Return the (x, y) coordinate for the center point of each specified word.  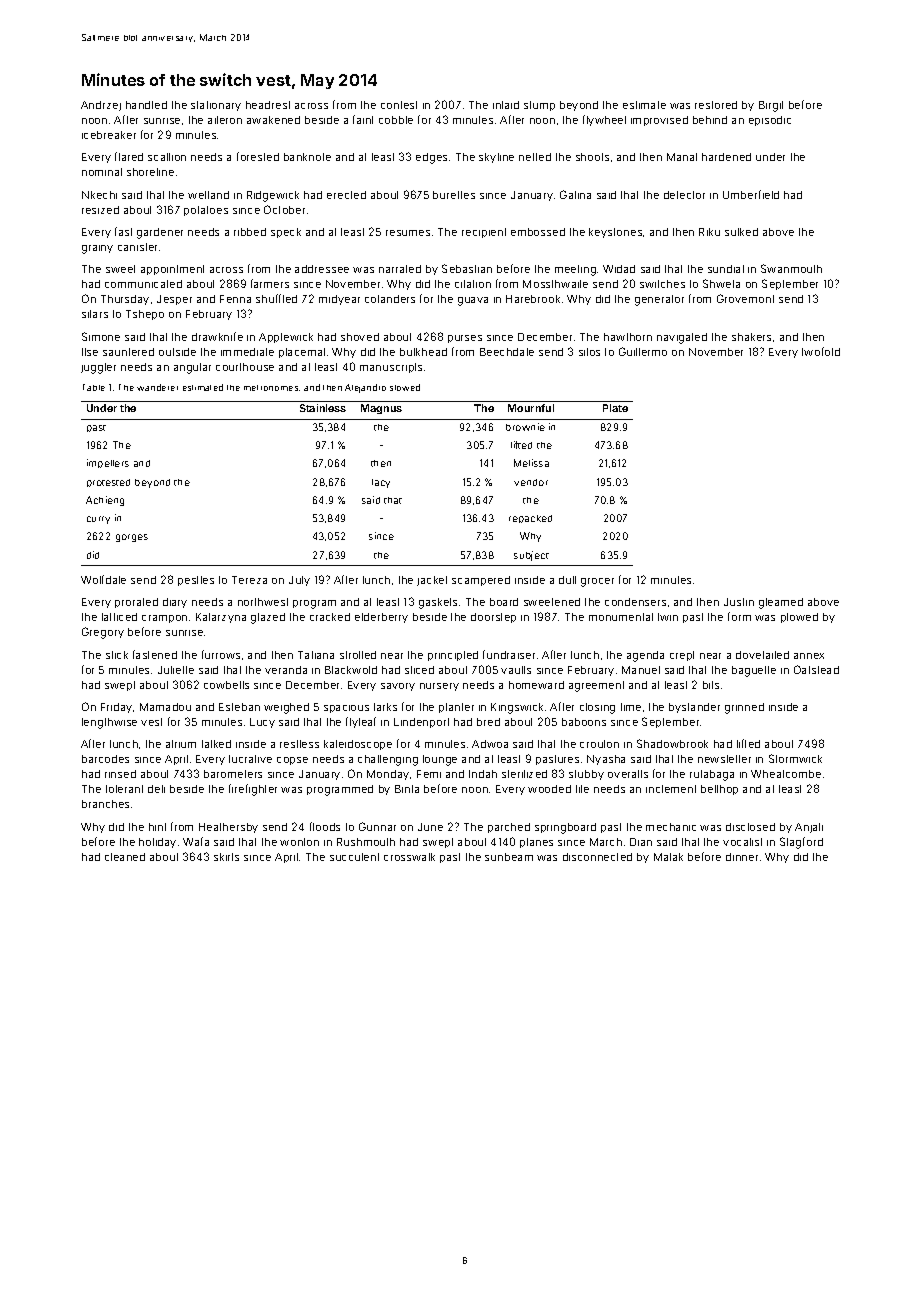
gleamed (781, 603)
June (430, 827)
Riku (709, 232)
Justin (739, 602)
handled (146, 105)
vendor (531, 482)
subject (531, 556)
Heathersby (228, 828)
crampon (164, 619)
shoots (592, 157)
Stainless (323, 408)
